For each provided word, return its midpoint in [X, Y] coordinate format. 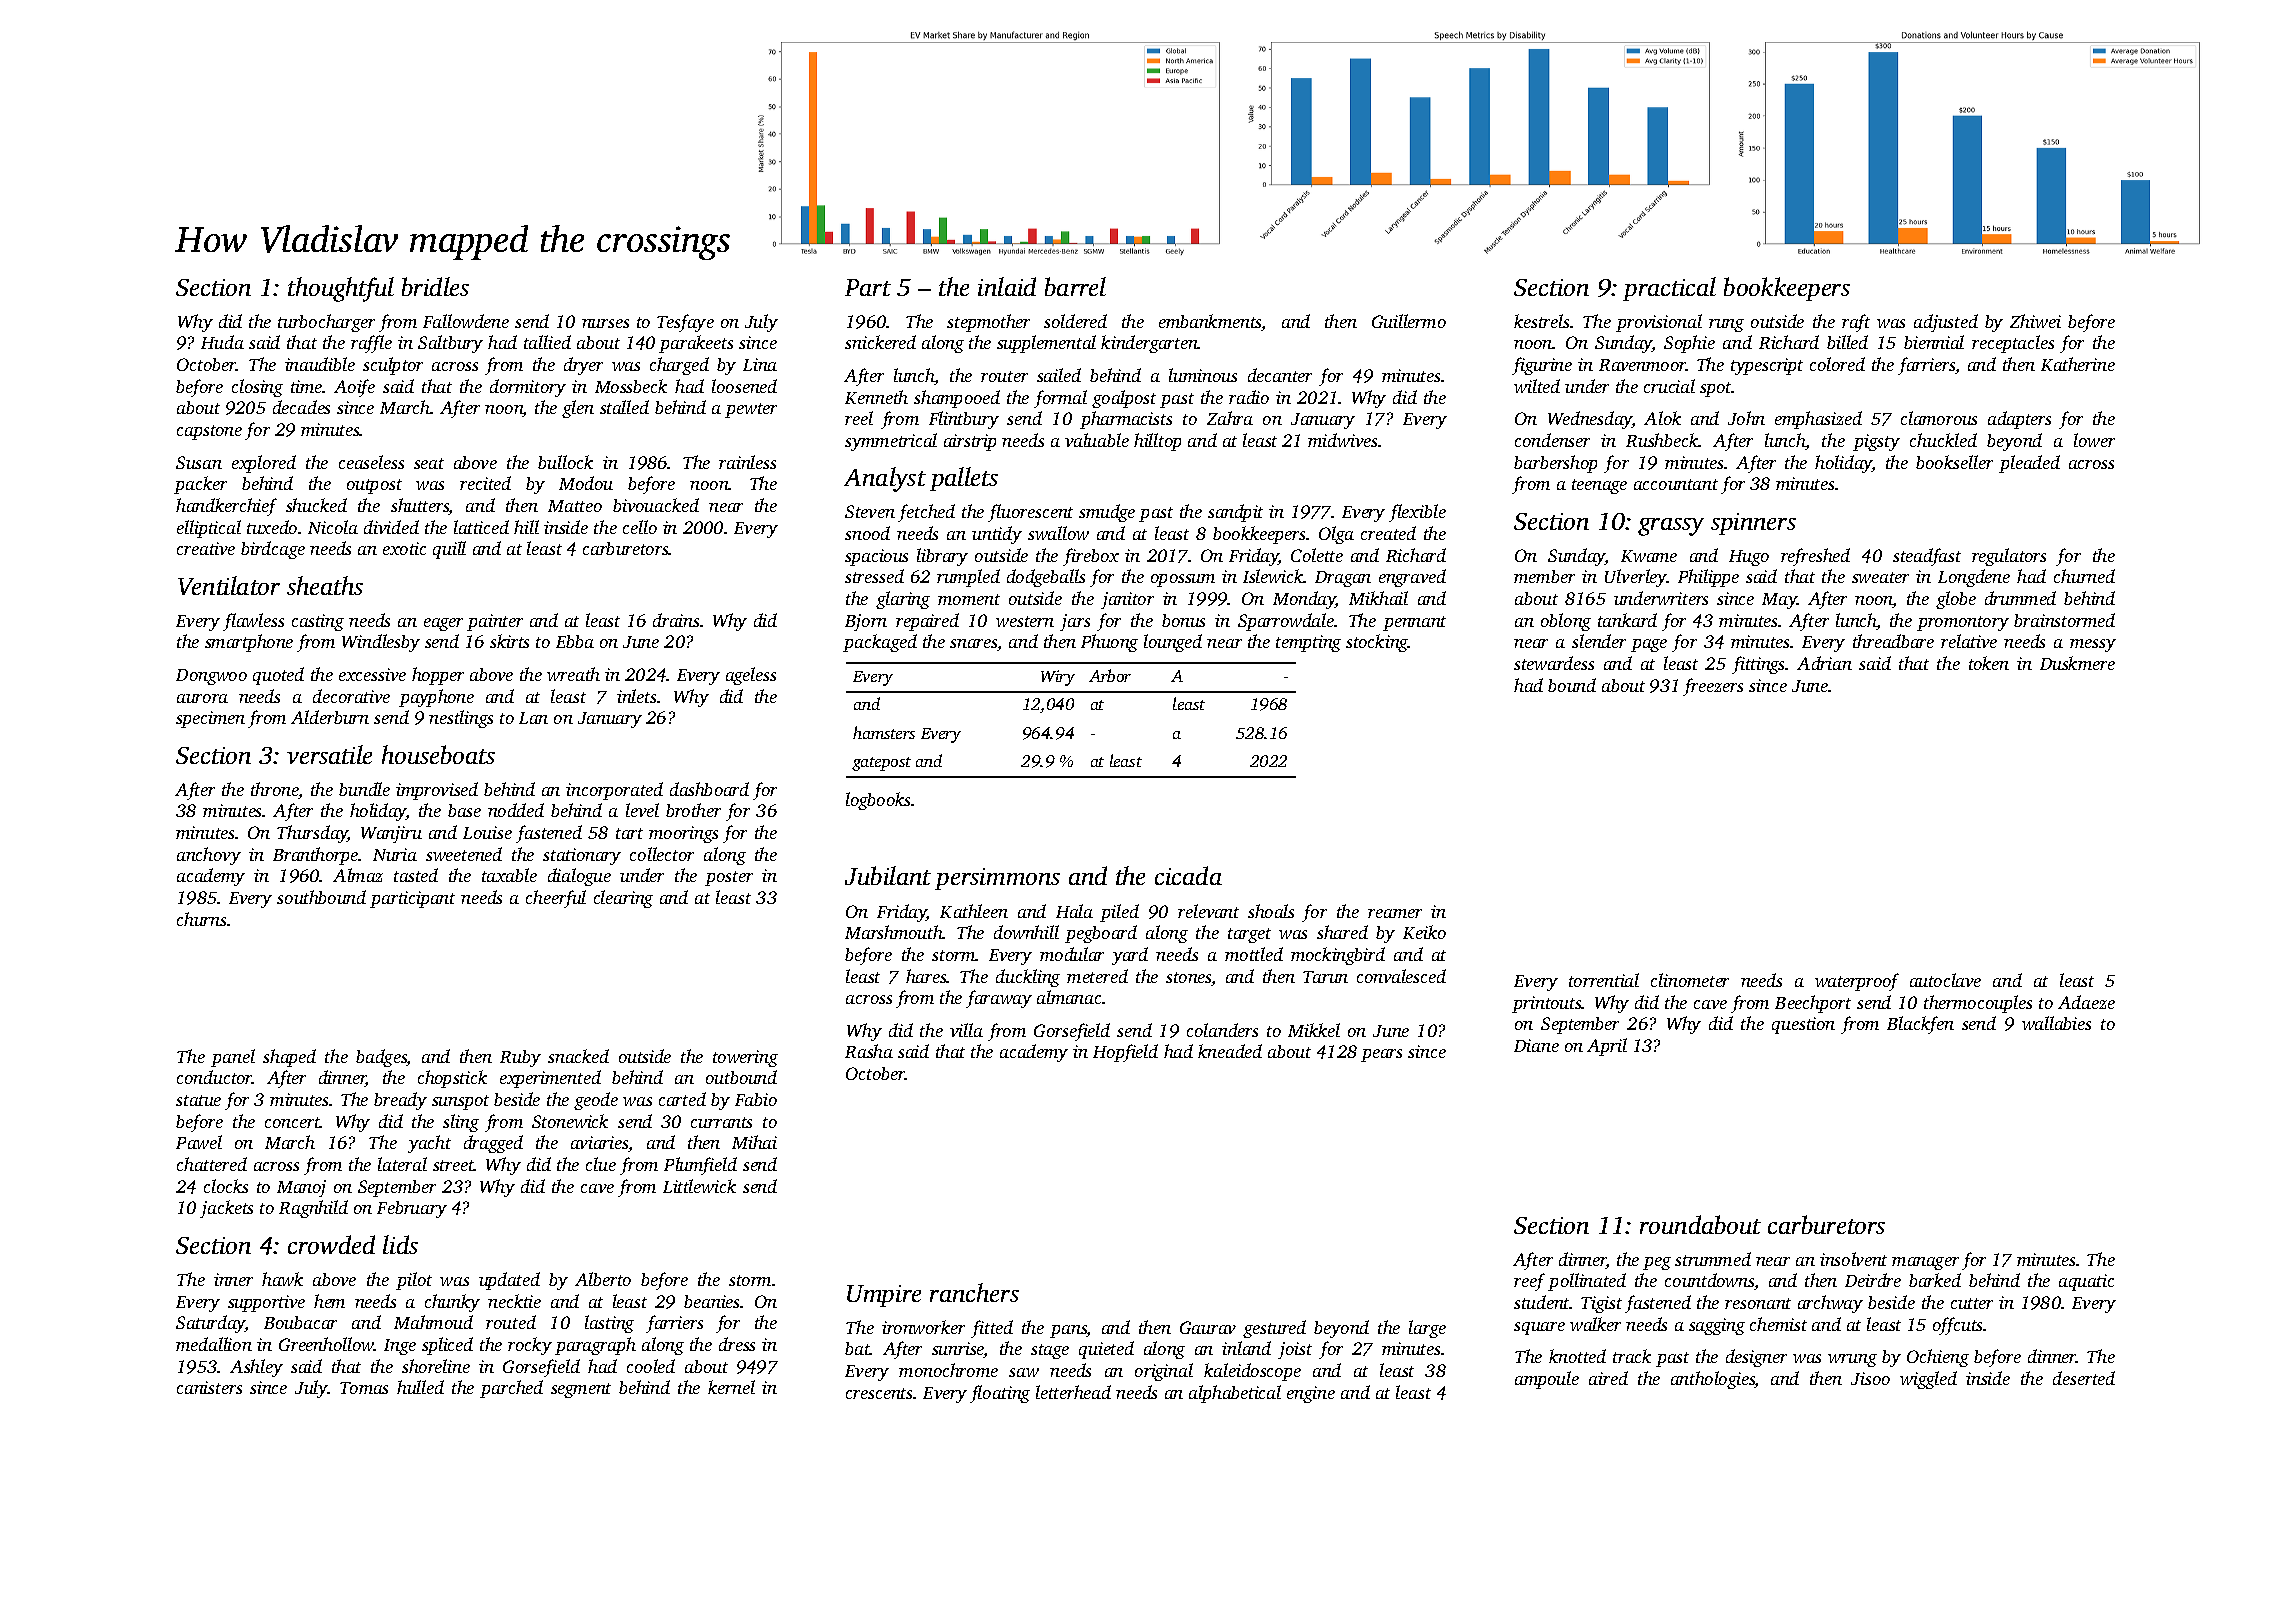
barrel [1075, 286]
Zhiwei [2035, 321]
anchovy [209, 856]
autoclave [1945, 980]
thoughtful [341, 289]
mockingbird [1338, 956]
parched [511, 1389]
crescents [879, 1393]
